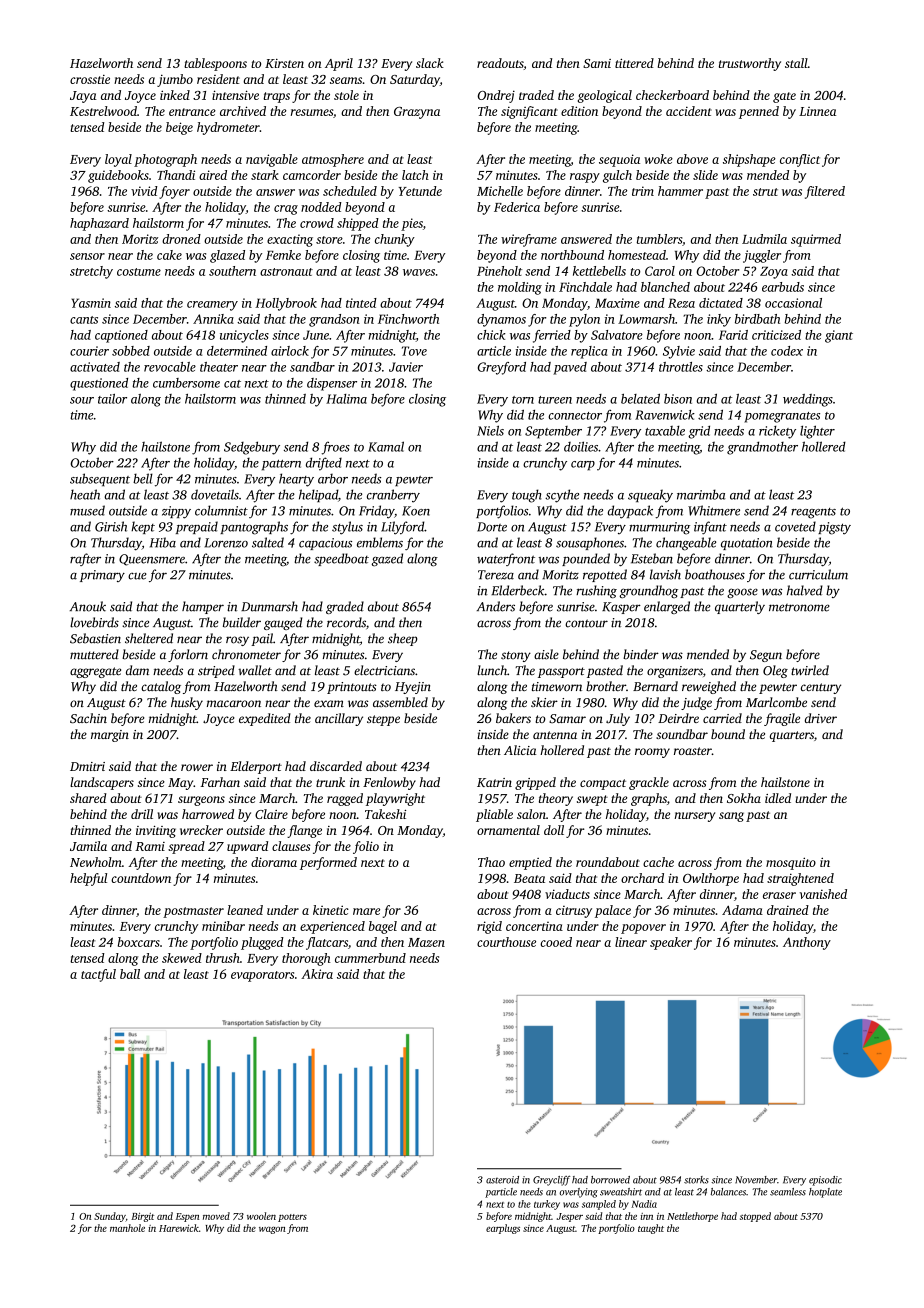 This image has height=1308, width=924. What do you see at coordinates (755, 1217) in the image?
I see `stopped` at bounding box center [755, 1217].
